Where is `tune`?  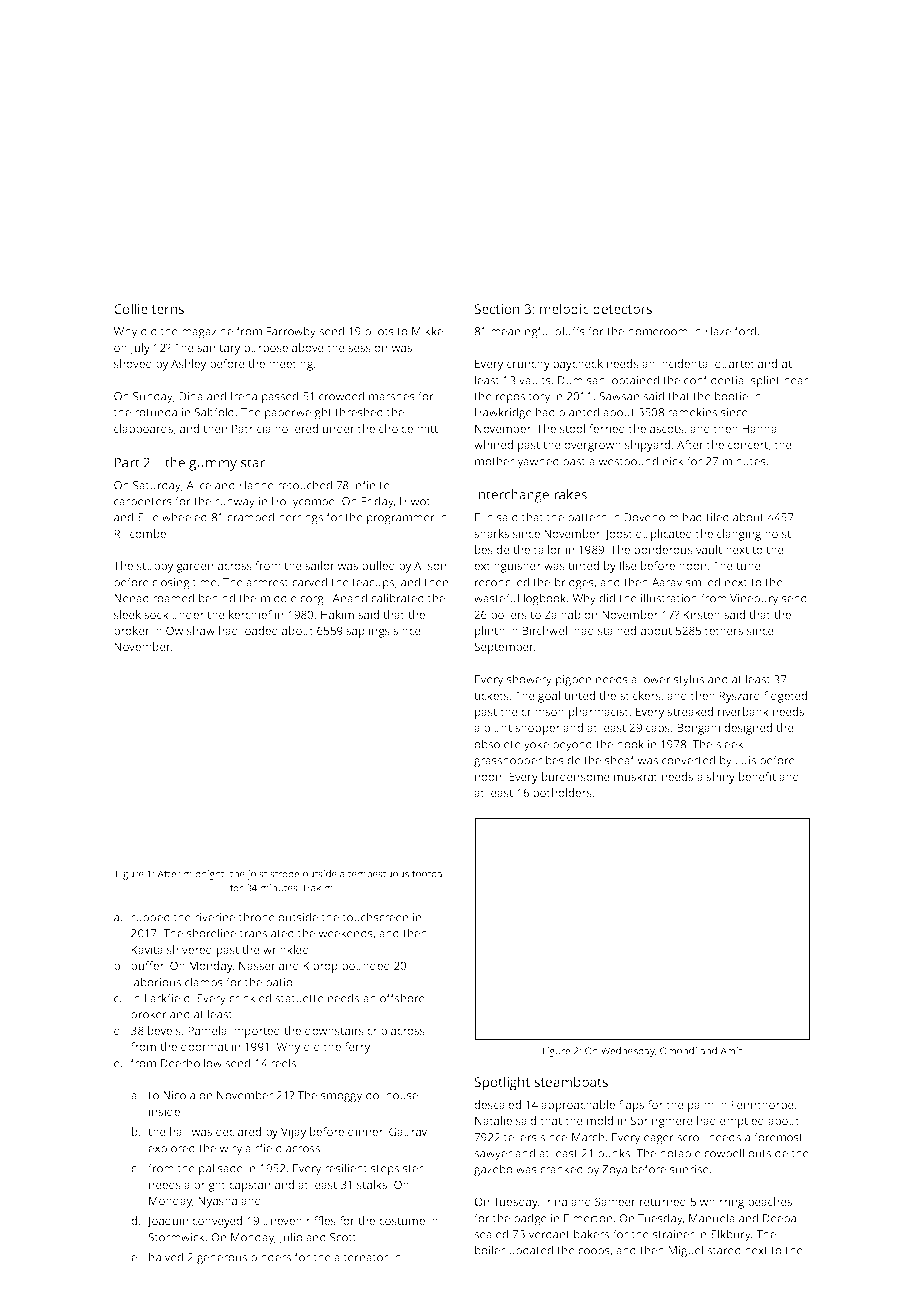 tune is located at coordinates (748, 566).
